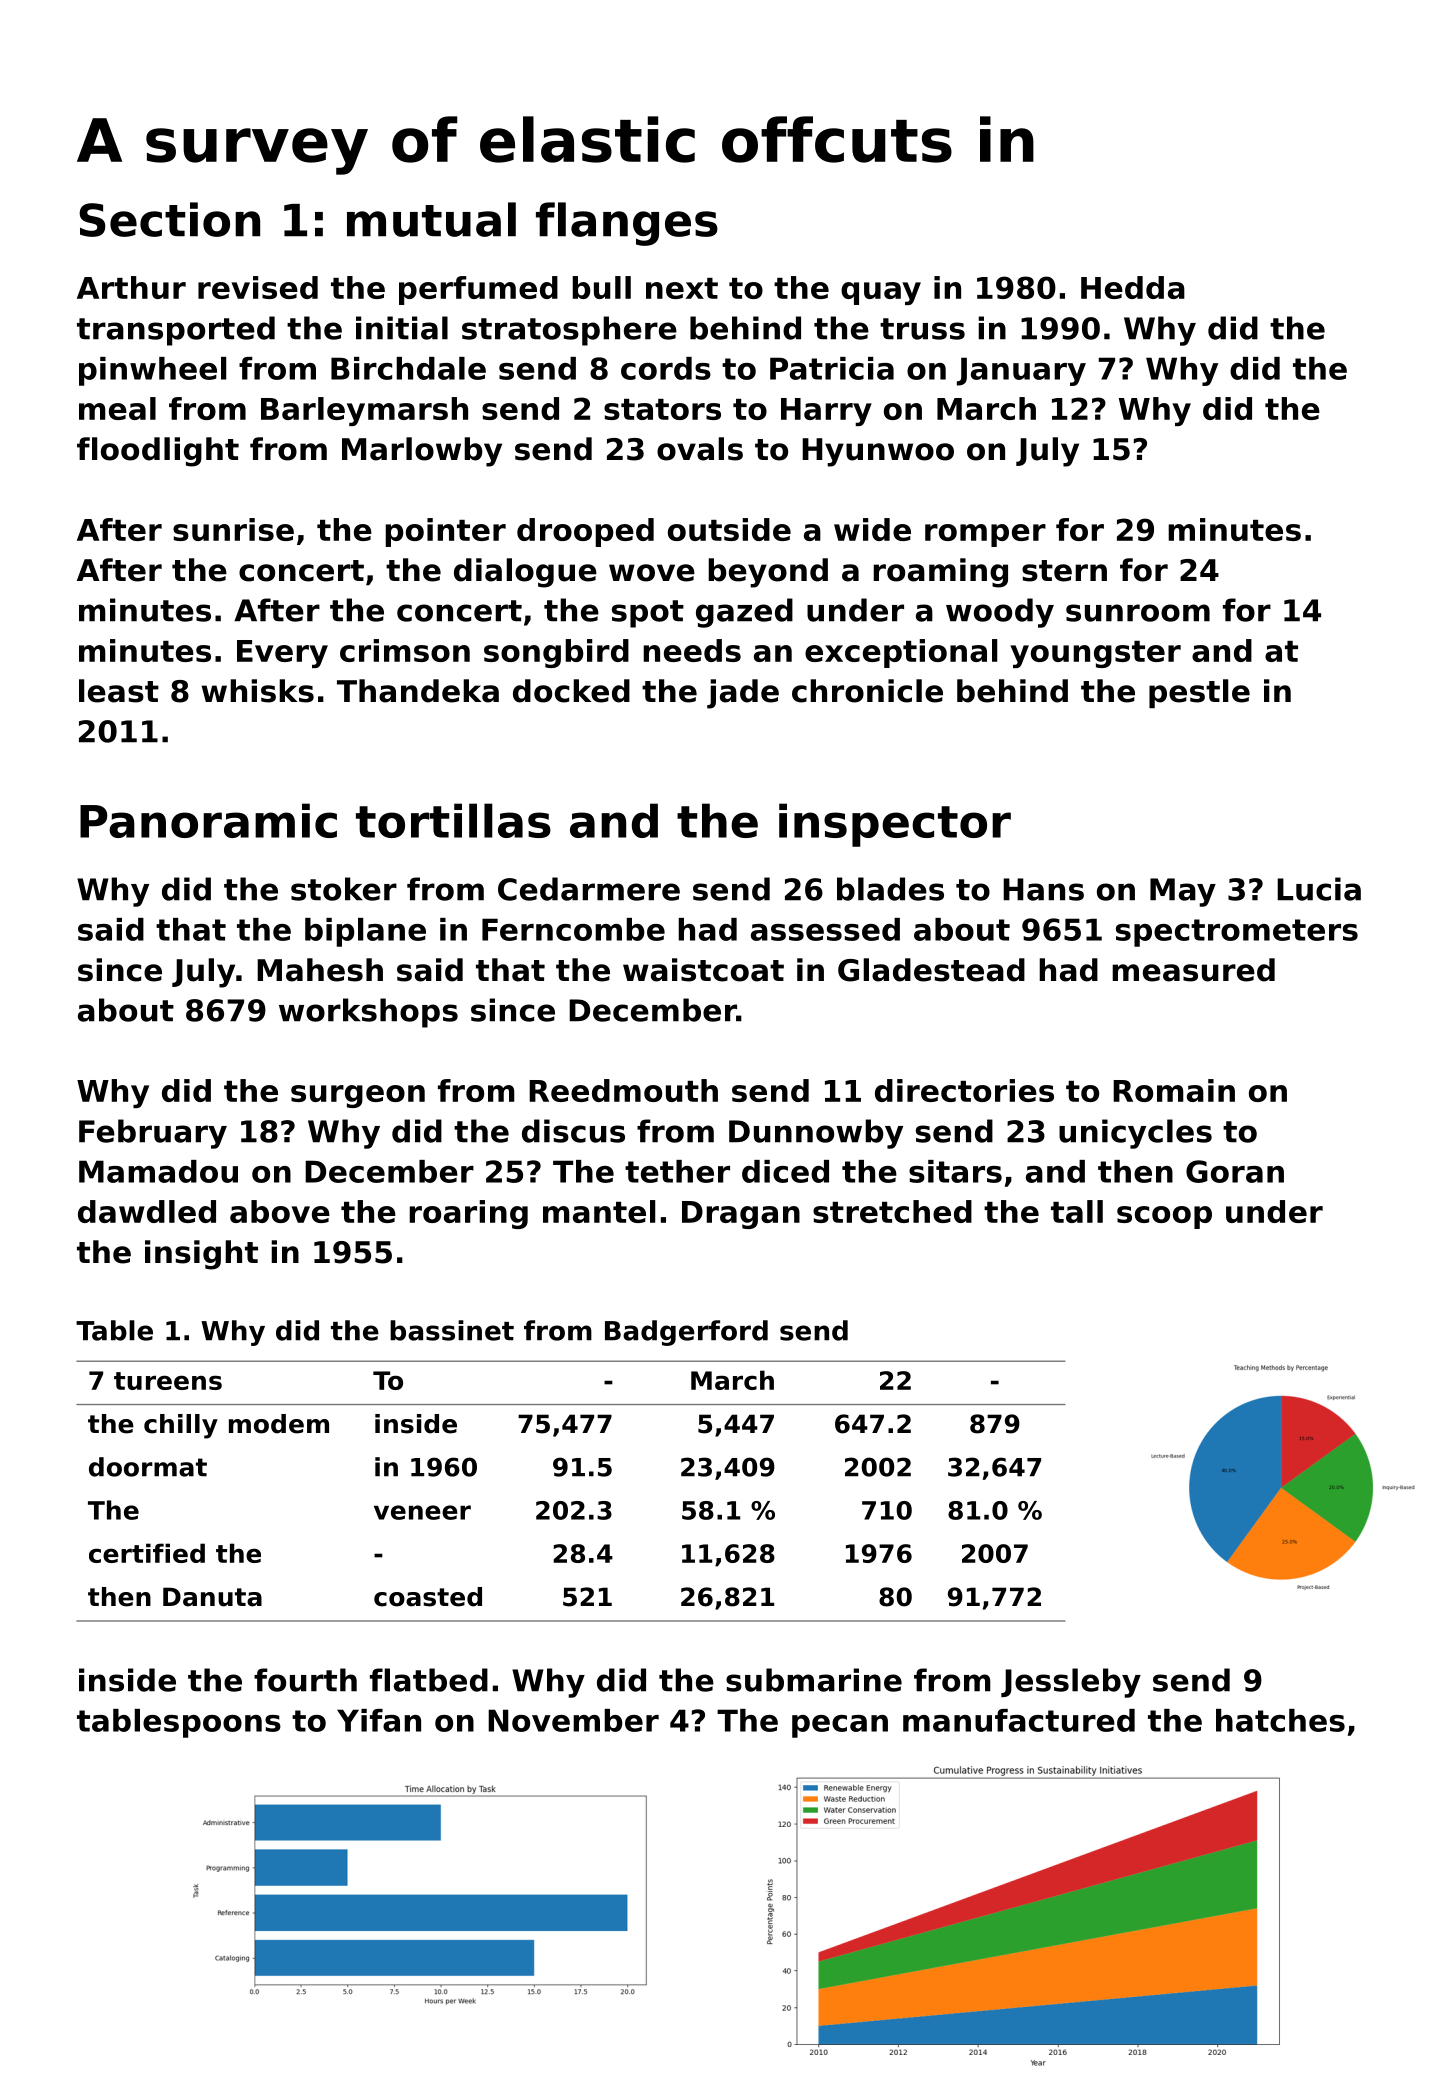  Describe the element at coordinates (627, 224) in the image. I see `flanges` at that location.
